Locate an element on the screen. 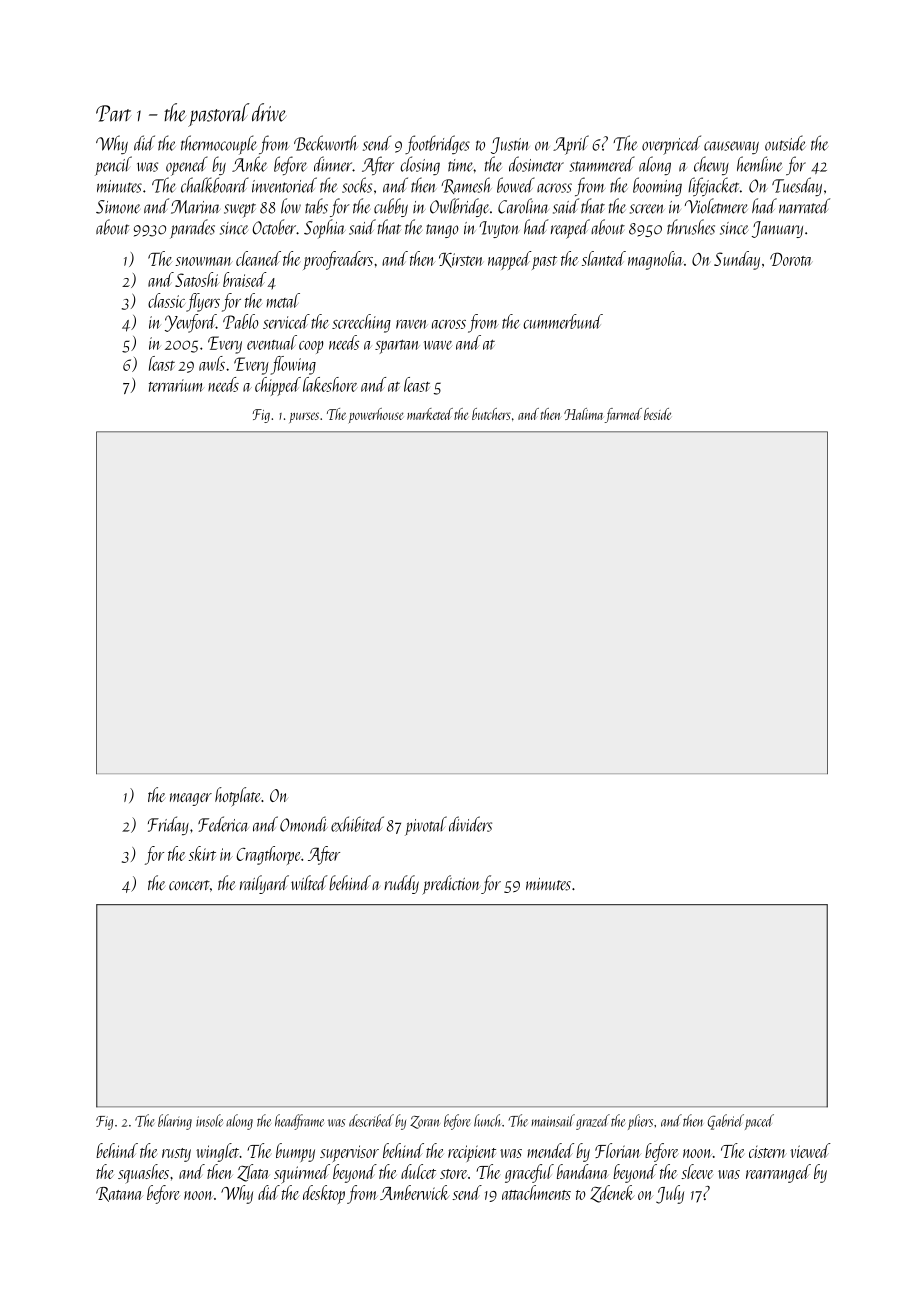 This screenshot has height=1308, width=924. Dorota is located at coordinates (791, 259).
